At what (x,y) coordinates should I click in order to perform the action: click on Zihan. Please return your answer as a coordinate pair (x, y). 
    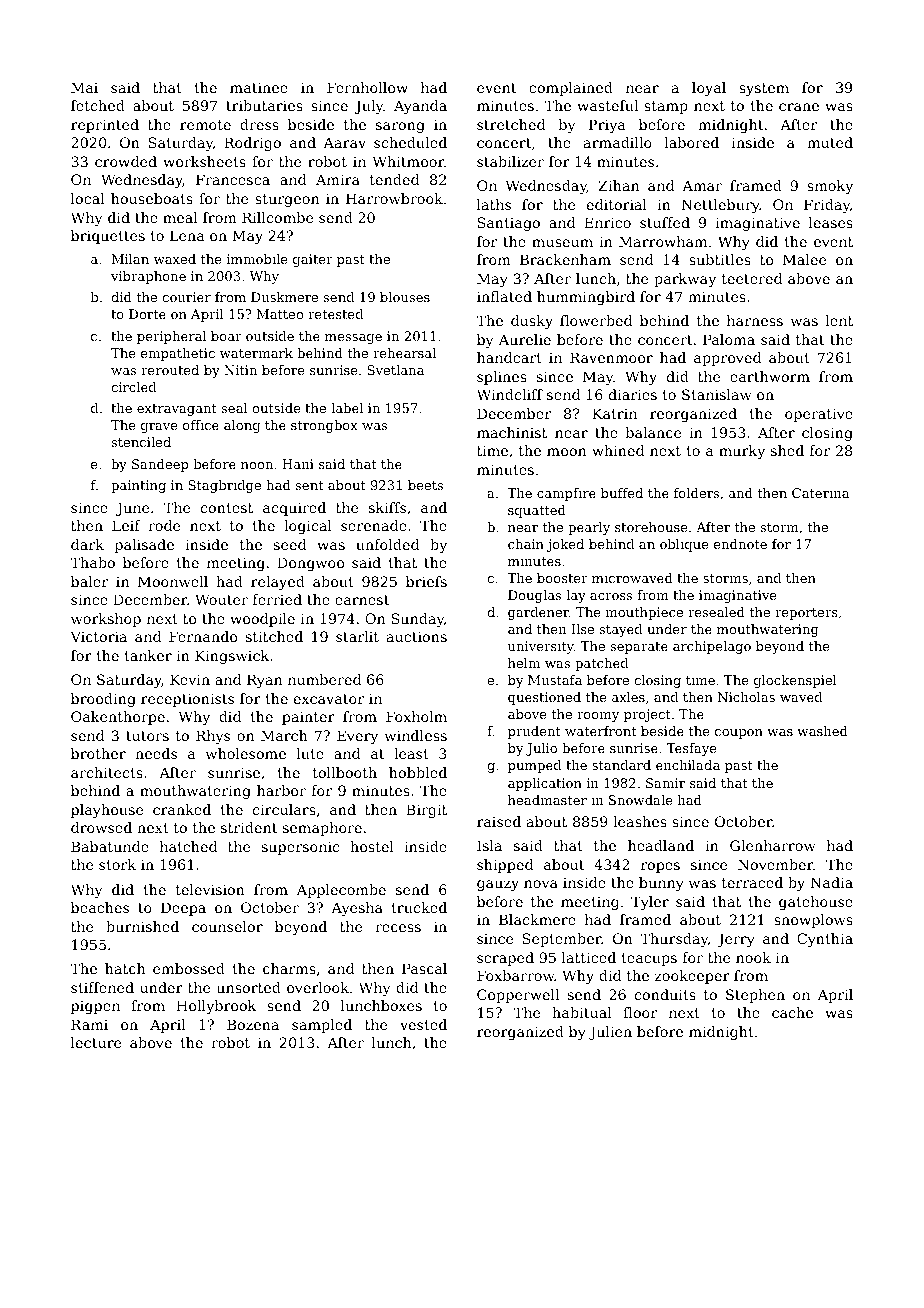
    Looking at the image, I should click on (619, 185).
